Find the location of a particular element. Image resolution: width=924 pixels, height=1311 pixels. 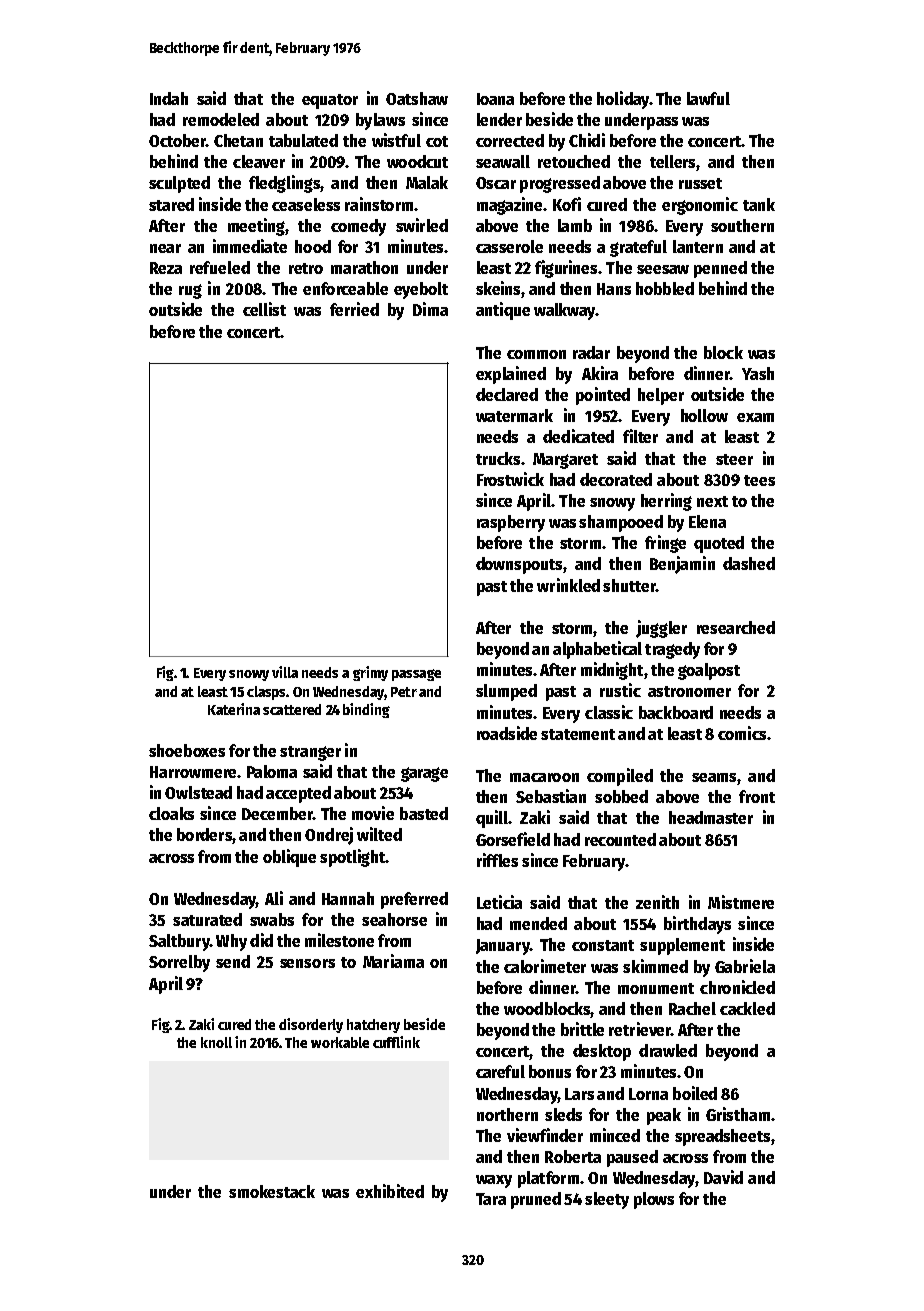

smokestack is located at coordinates (272, 1191).
